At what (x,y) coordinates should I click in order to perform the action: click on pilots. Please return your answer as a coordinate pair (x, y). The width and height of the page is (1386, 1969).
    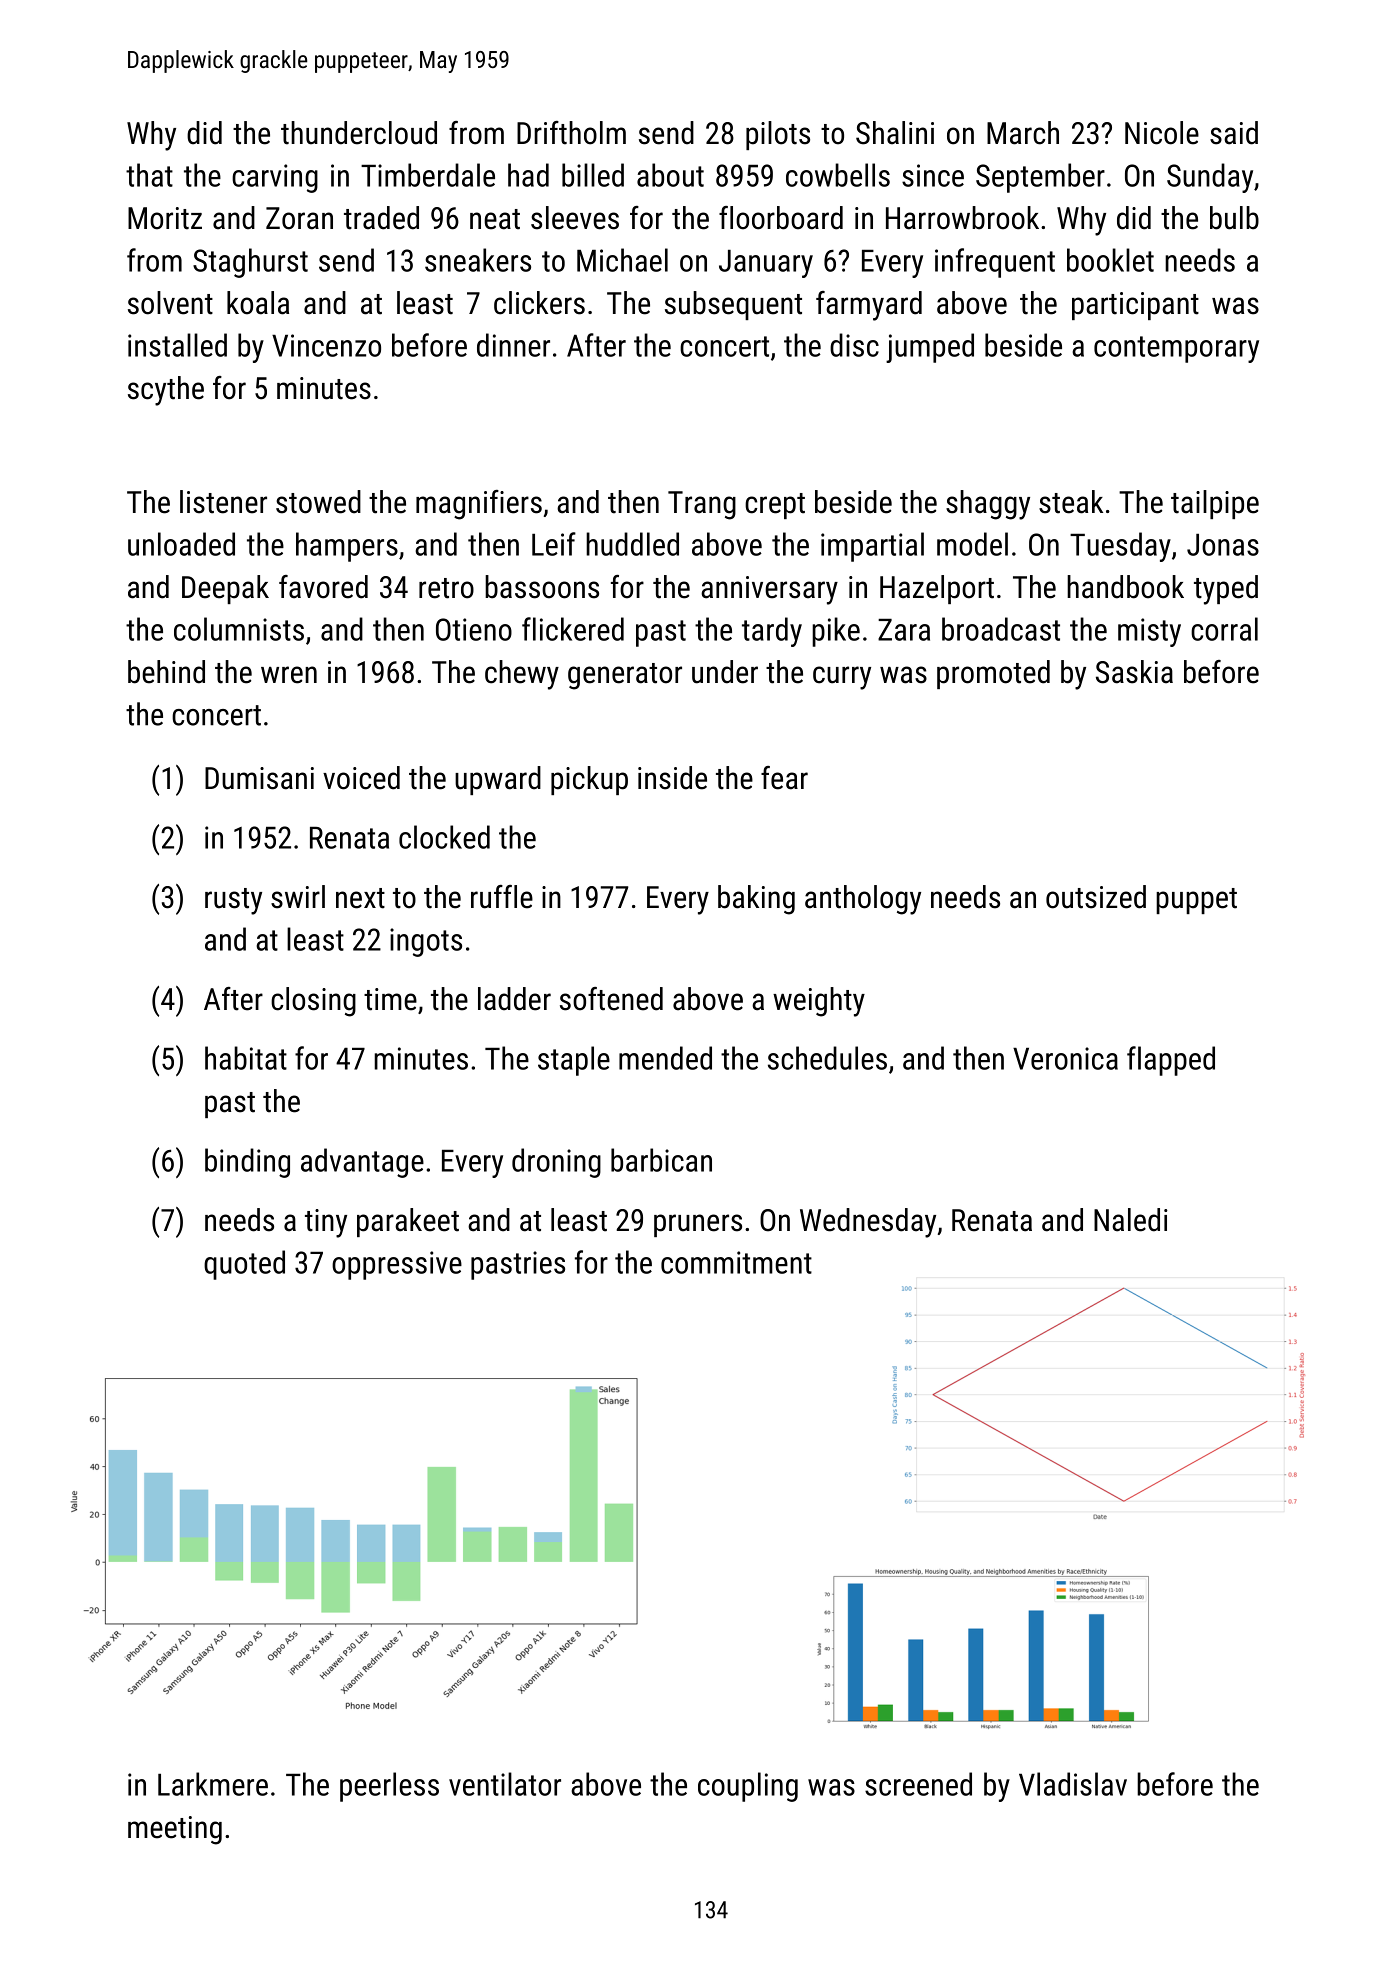
    Looking at the image, I should click on (778, 135).
